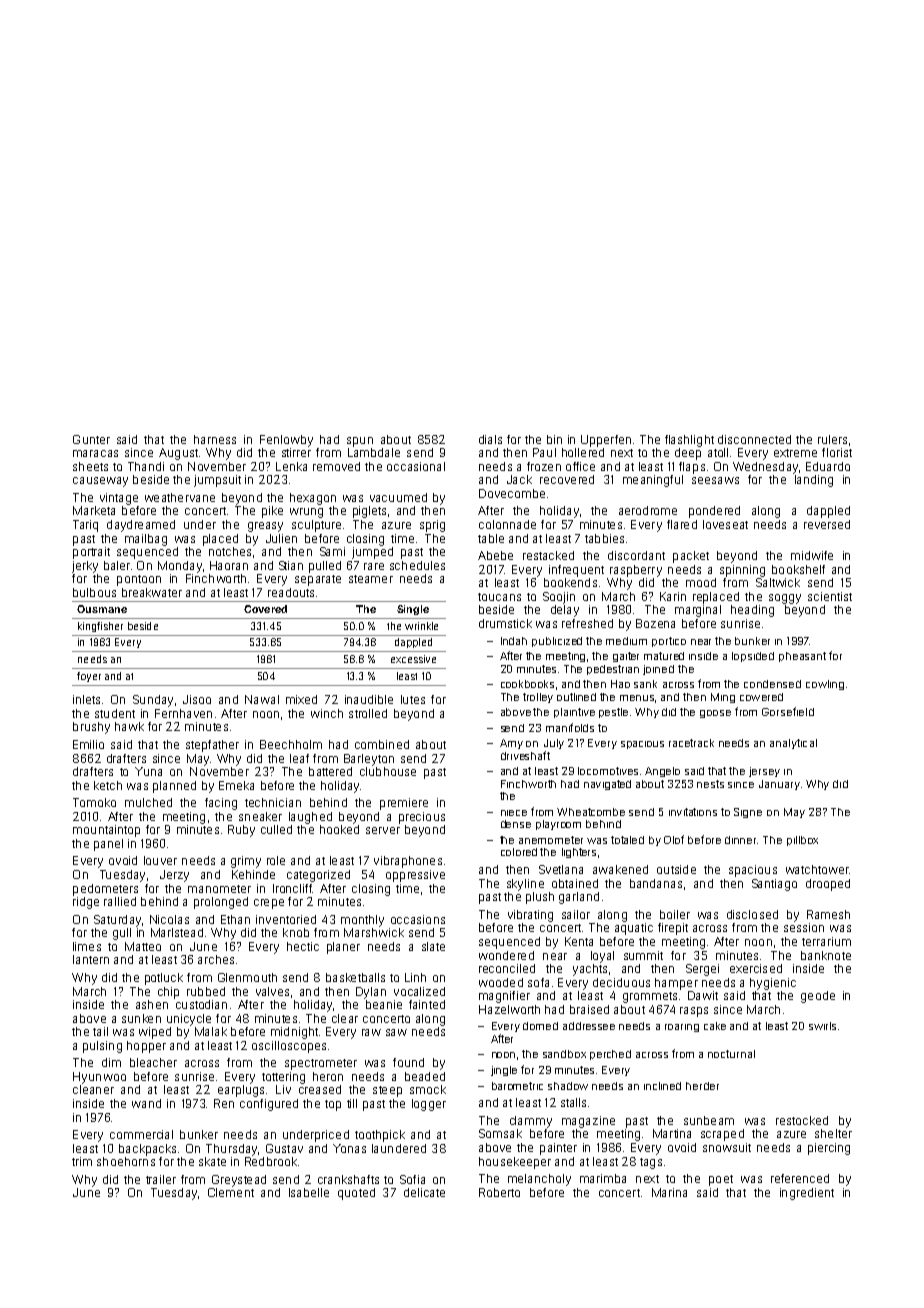  What do you see at coordinates (656, 883) in the screenshot?
I see `bandanas` at bounding box center [656, 883].
